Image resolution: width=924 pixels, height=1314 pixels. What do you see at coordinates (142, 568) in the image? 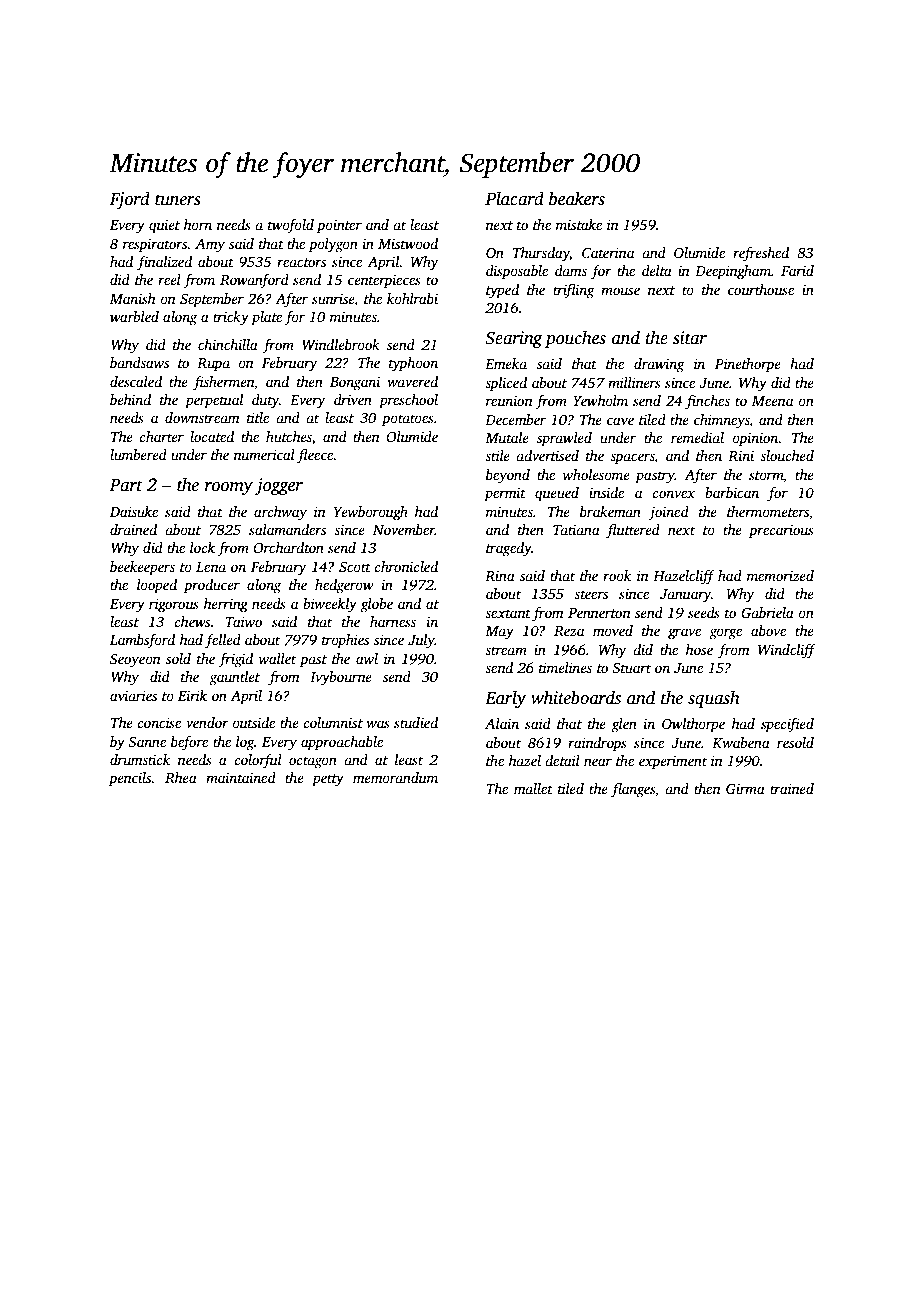
I see `beekeepers` at bounding box center [142, 568].
